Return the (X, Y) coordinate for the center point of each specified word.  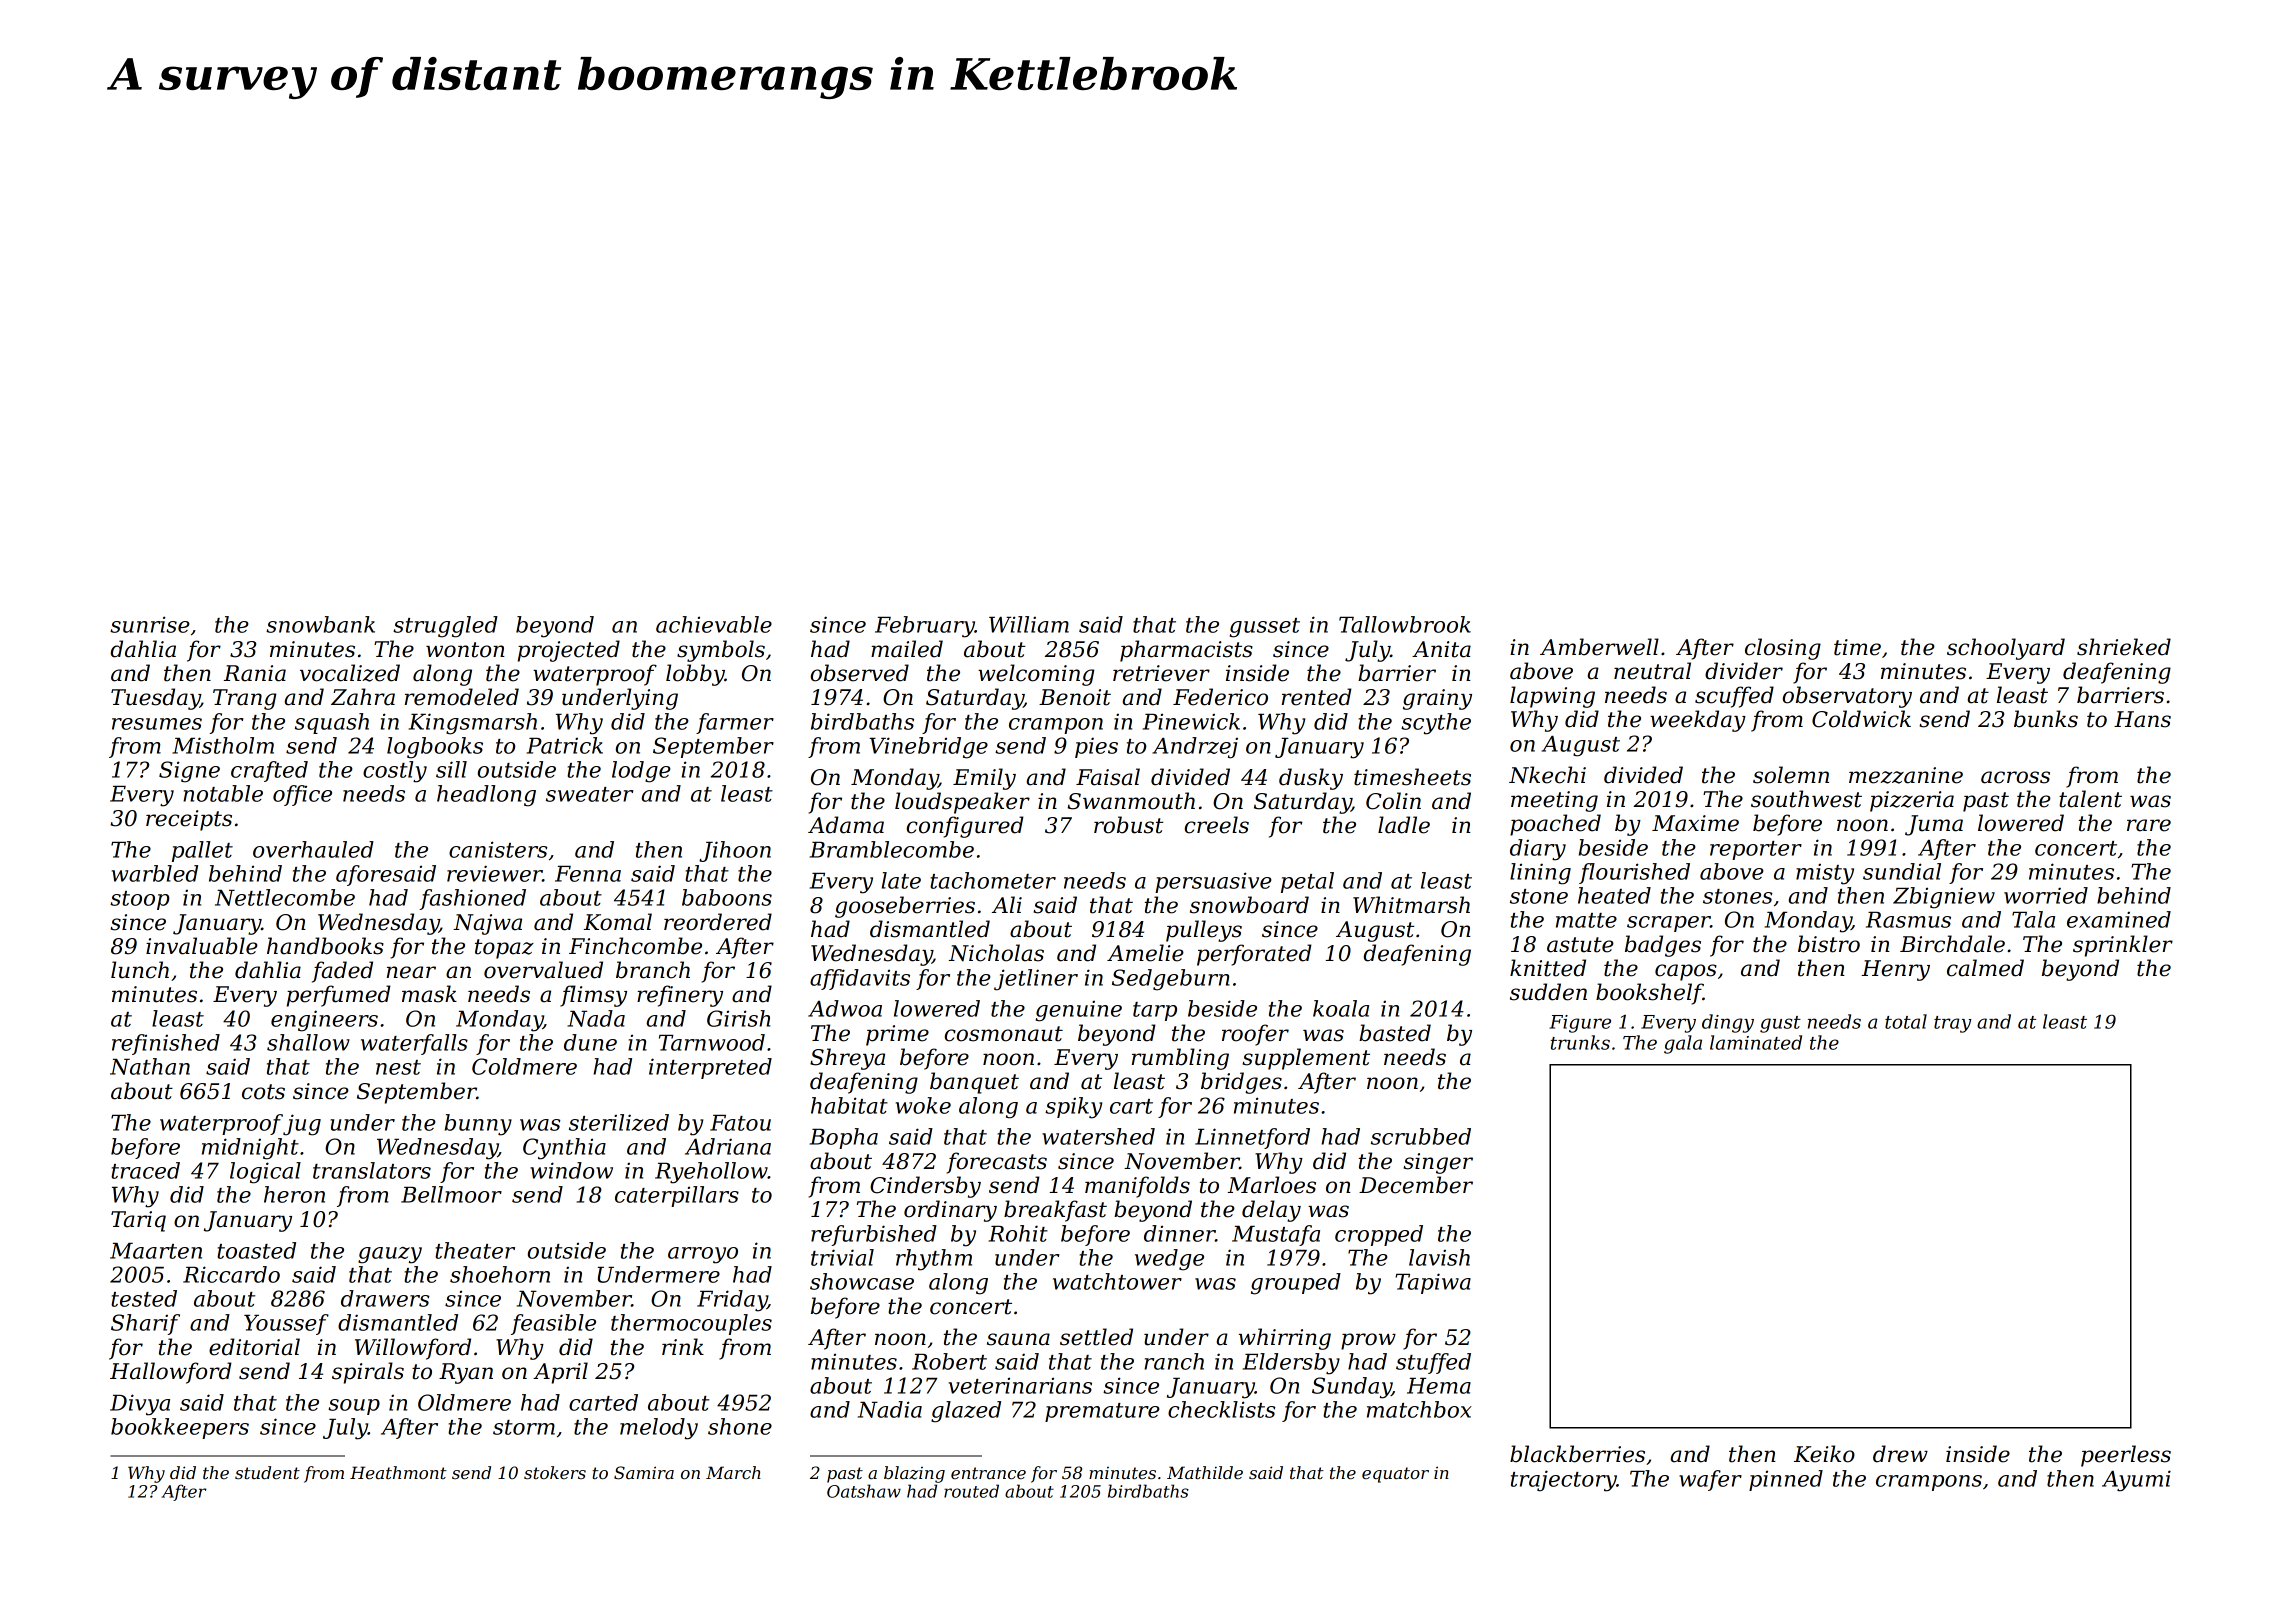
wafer (1710, 1480)
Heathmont (398, 1472)
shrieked (2124, 647)
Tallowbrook (1405, 624)
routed (971, 1491)
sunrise (150, 624)
